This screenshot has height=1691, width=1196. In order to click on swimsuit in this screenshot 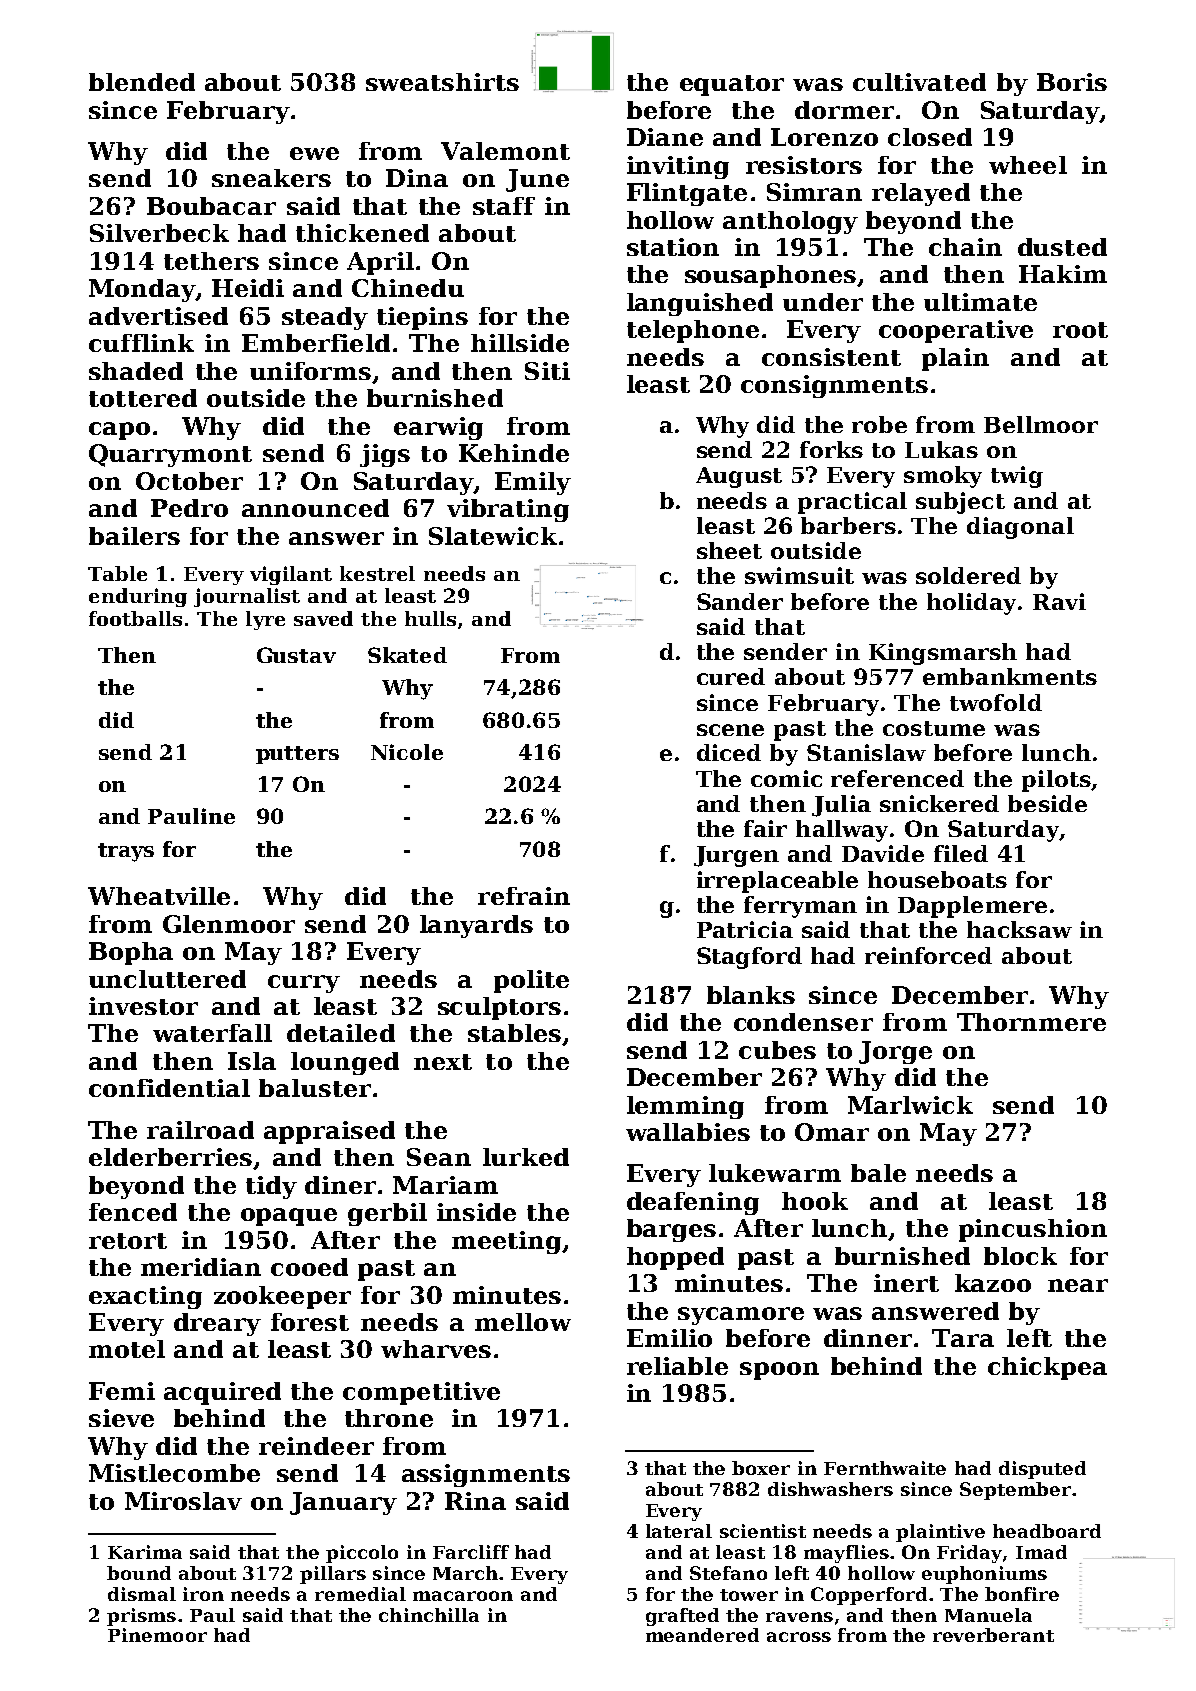, I will do `click(799, 575)`.
